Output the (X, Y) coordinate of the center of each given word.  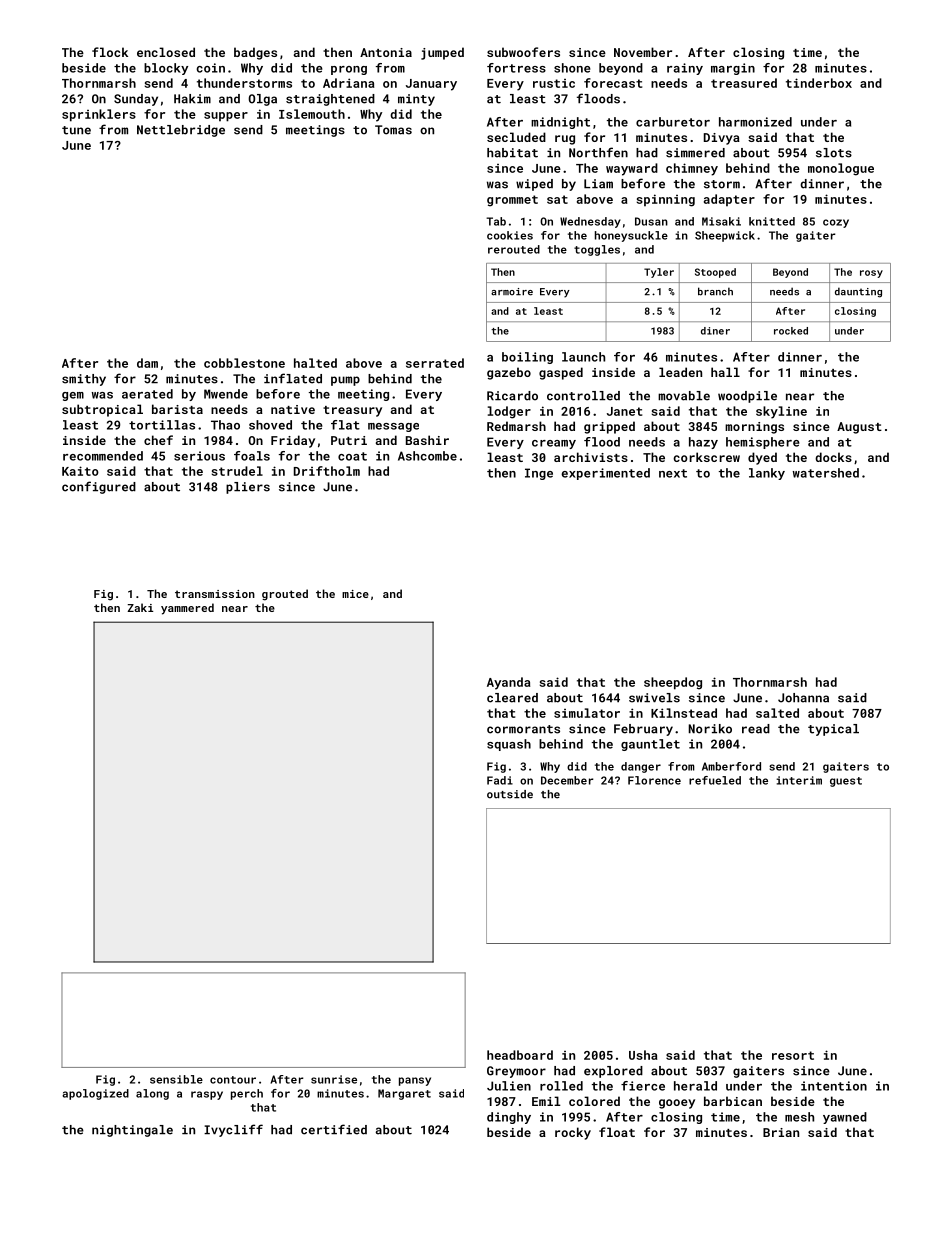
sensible (176, 1079)
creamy (554, 444)
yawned (845, 1118)
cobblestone (244, 363)
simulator (587, 713)
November (643, 52)
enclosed (166, 52)
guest (846, 782)
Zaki (140, 607)
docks (833, 457)
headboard (520, 1055)
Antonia (386, 52)
